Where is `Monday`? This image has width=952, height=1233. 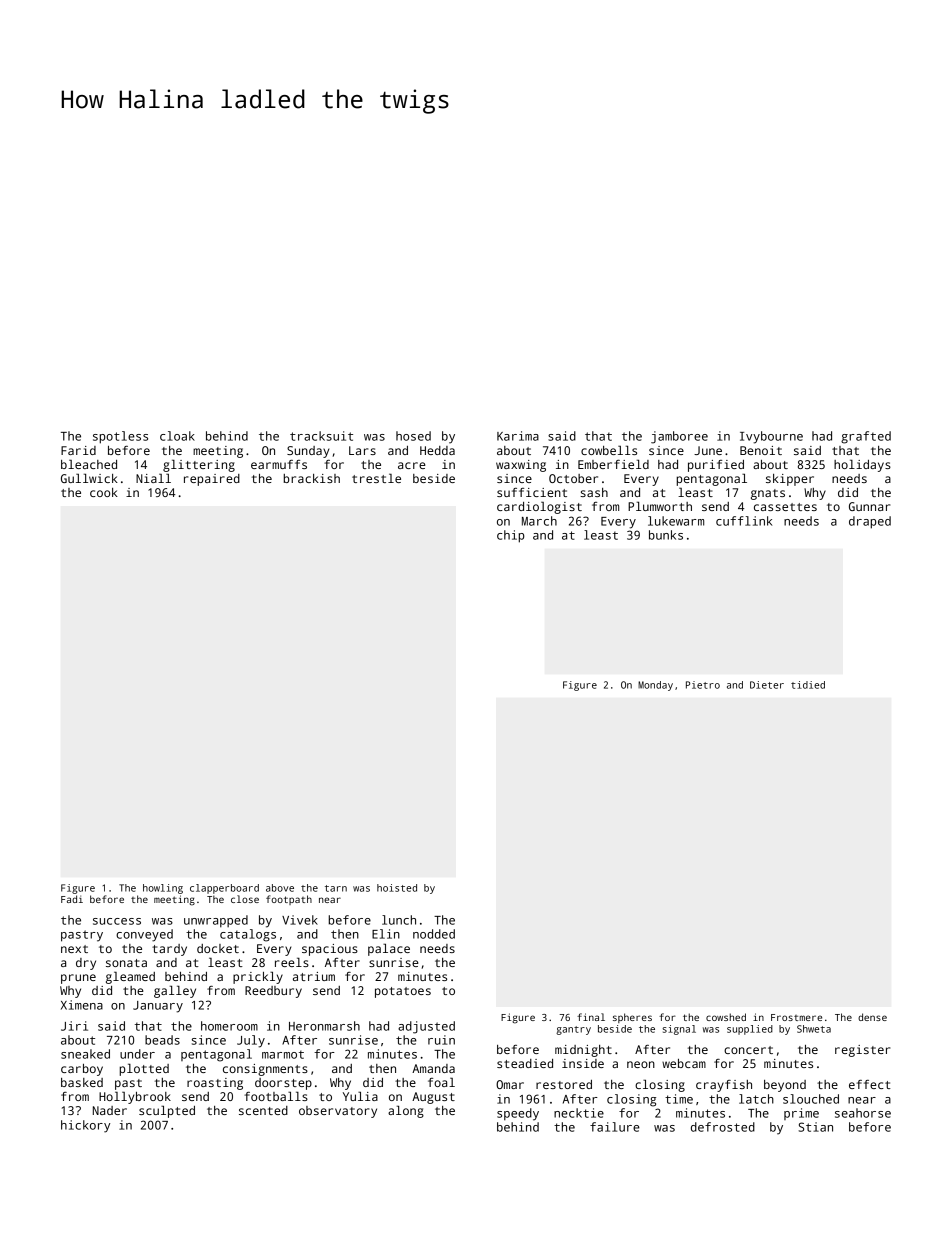
Monday is located at coordinates (655, 686).
